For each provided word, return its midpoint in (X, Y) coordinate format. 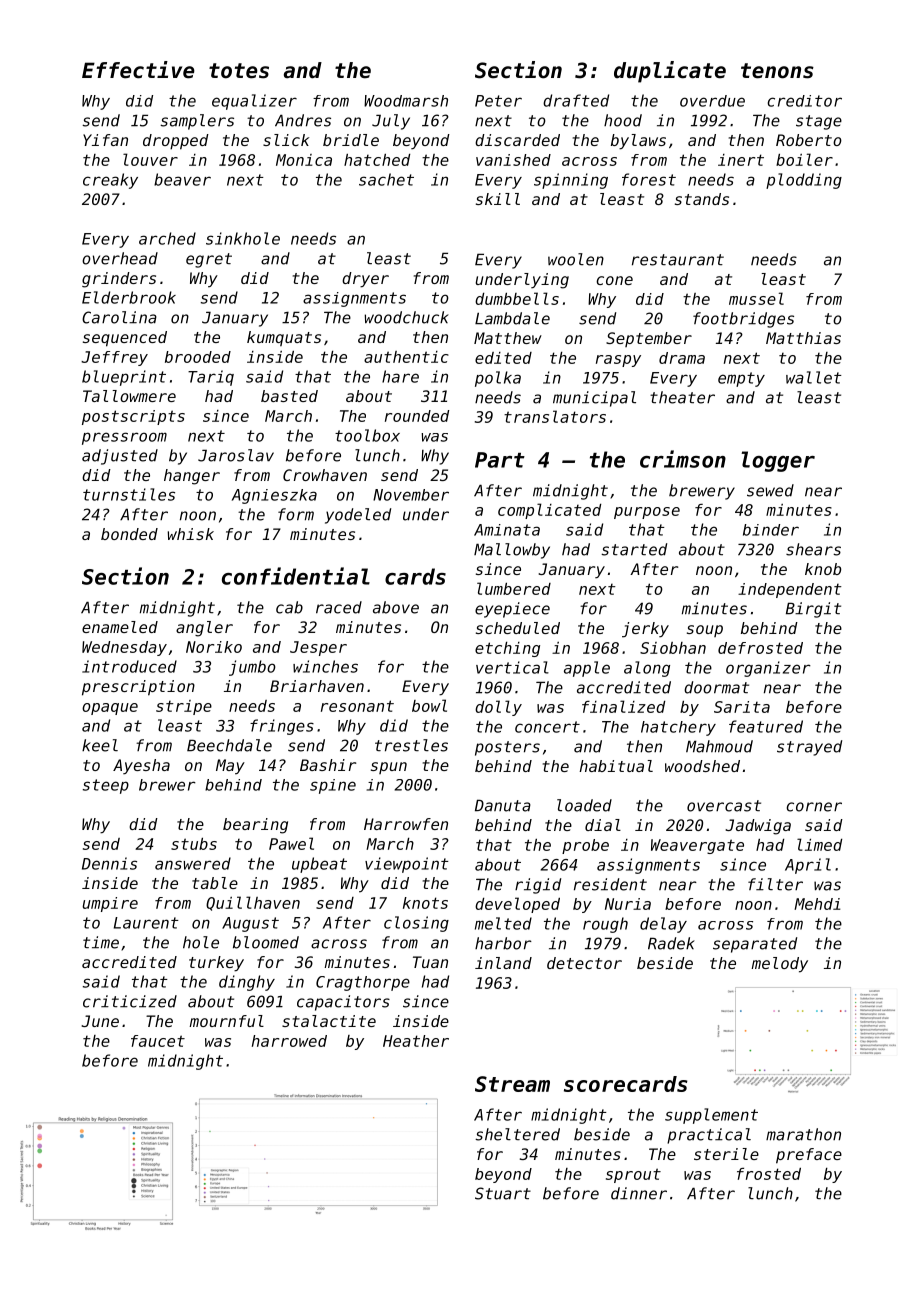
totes (239, 71)
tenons (777, 71)
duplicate (670, 72)
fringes (282, 727)
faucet (158, 1041)
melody (779, 965)
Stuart (503, 1193)
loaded (584, 805)
